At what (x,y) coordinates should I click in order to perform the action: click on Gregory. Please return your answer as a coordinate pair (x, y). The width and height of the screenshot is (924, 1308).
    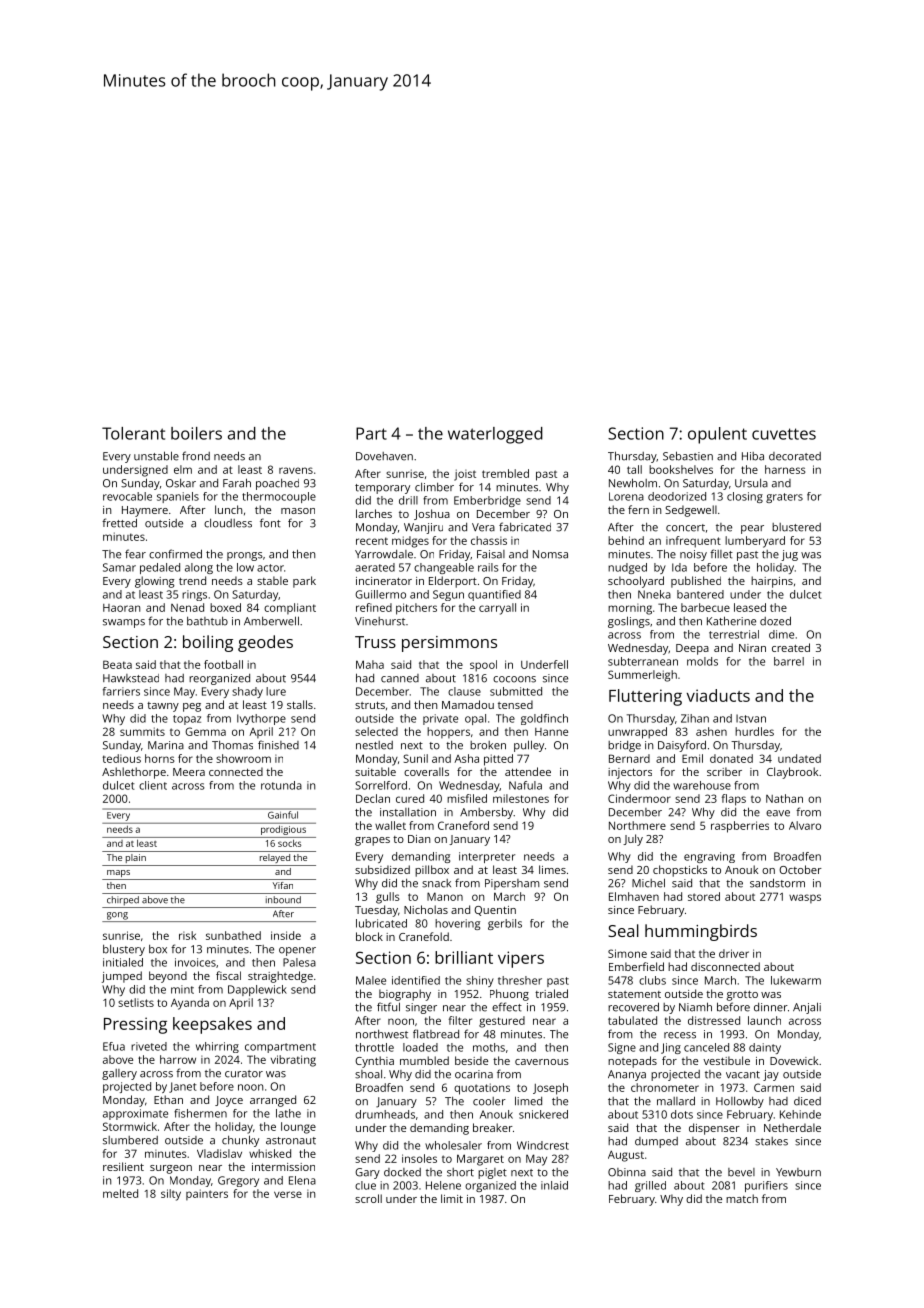
    Looking at the image, I should click on (238, 1181).
